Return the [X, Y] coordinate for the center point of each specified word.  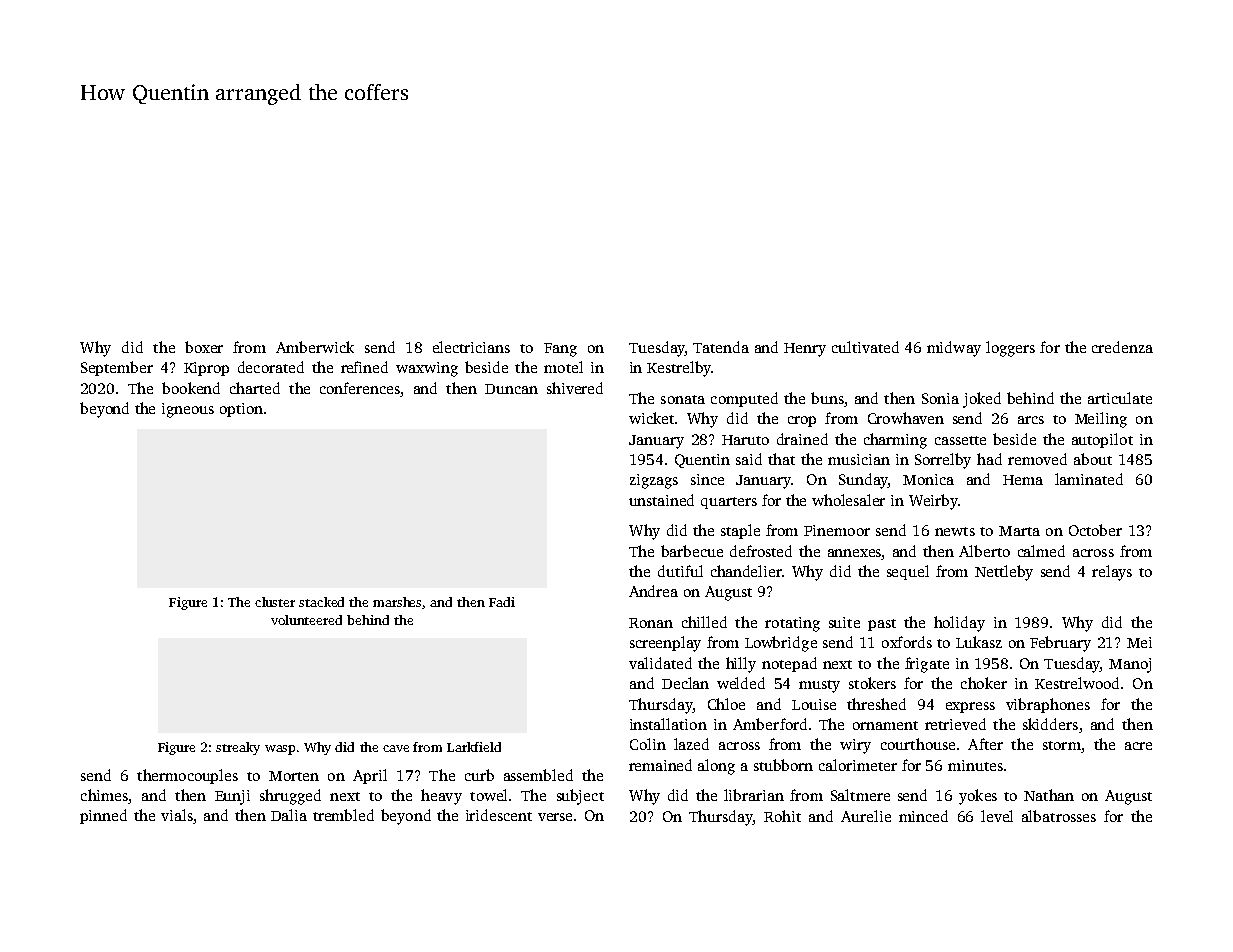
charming [895, 441]
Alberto [984, 551]
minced [923, 816]
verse [555, 817]
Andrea [653, 591]
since [707, 479]
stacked [321, 602]
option [241, 410]
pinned [103, 816]
